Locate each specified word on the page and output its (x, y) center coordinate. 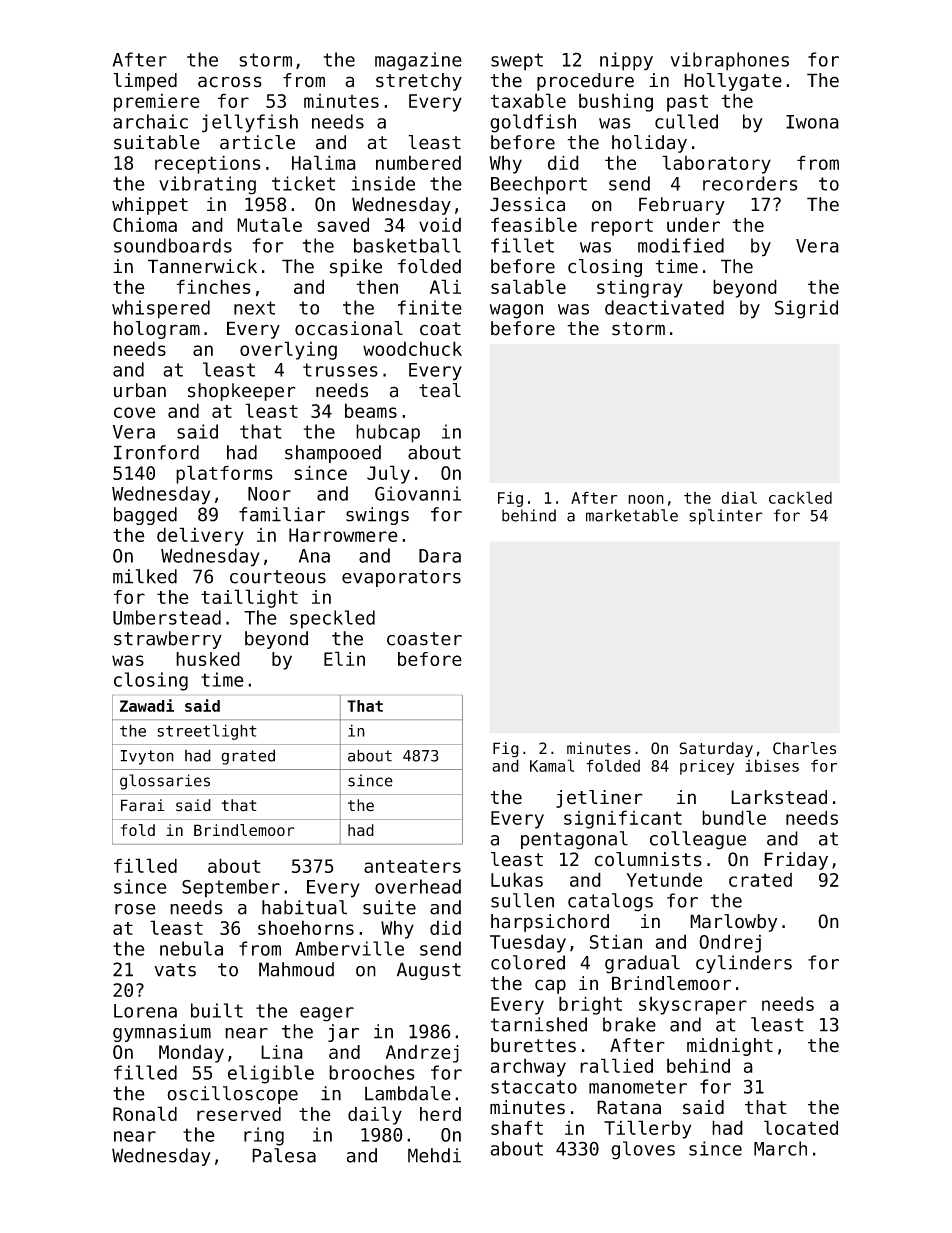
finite (430, 307)
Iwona (812, 122)
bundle (734, 817)
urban (140, 390)
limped (145, 82)
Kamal (552, 765)
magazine (418, 61)
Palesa (284, 1155)
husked (208, 659)
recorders (750, 183)
